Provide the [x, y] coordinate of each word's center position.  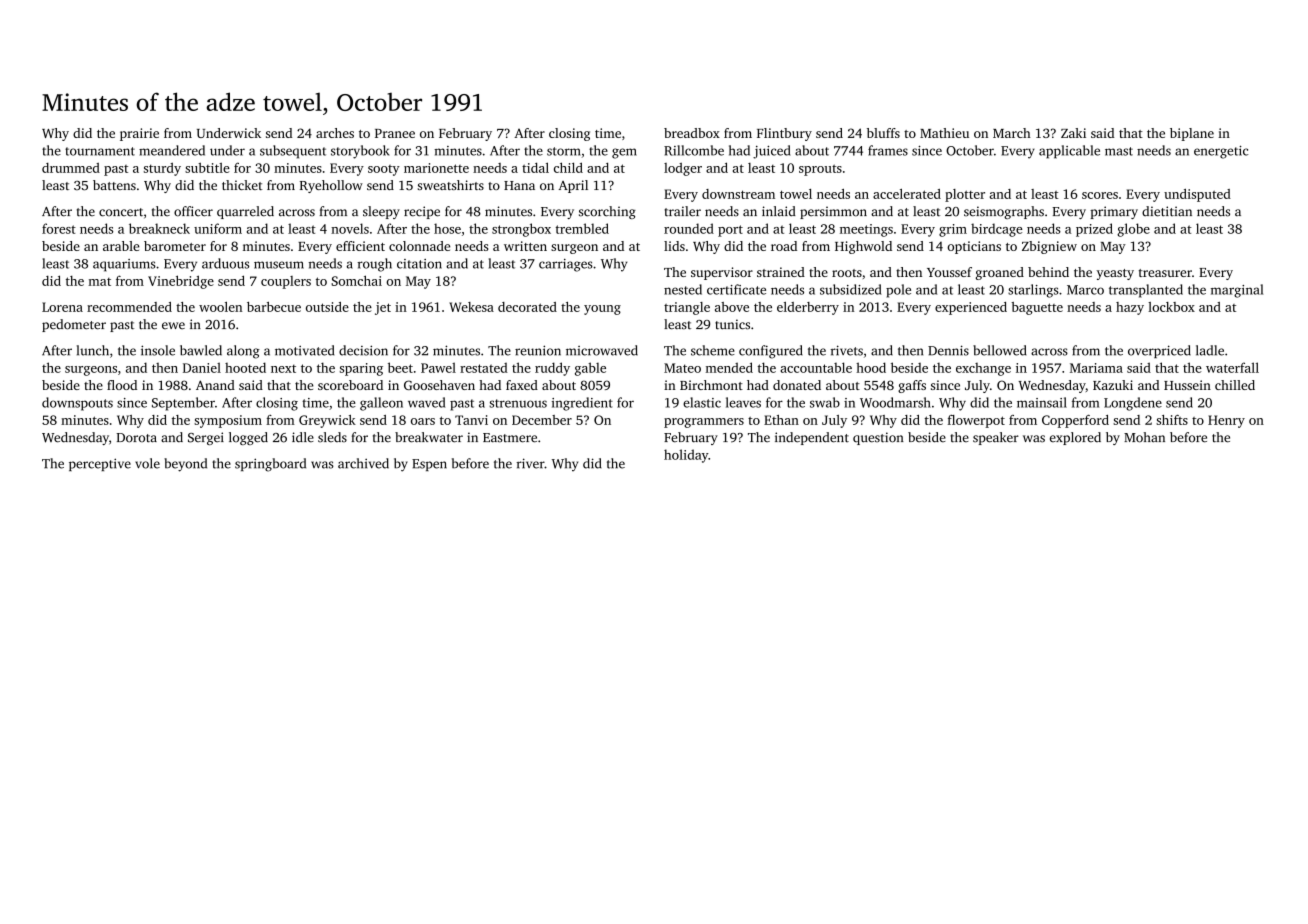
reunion [538, 350]
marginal [1237, 291]
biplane [1192, 134]
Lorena [62, 307]
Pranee [395, 133]
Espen [429, 465]
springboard [270, 465]
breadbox [692, 133]
